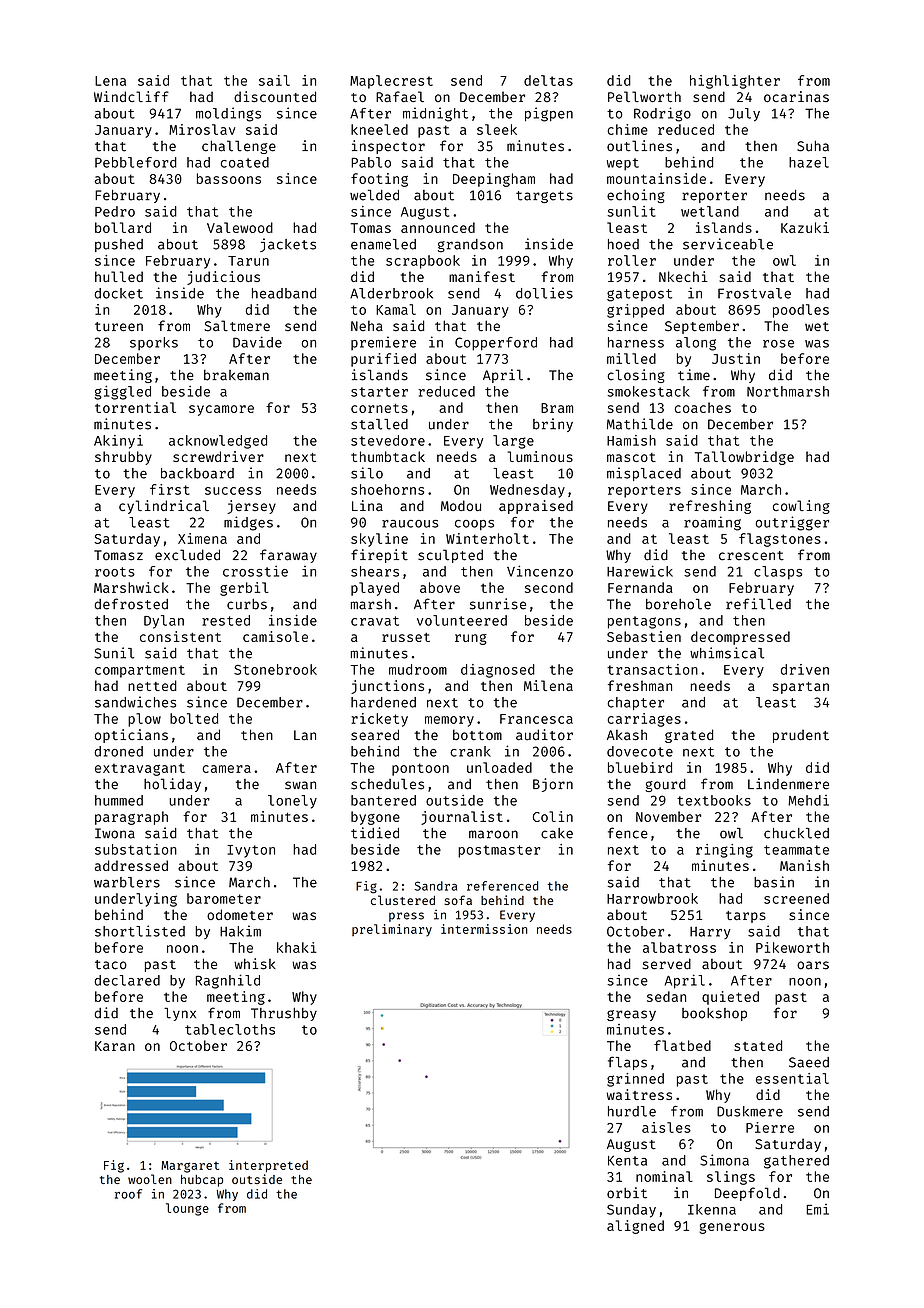 This screenshot has height=1308, width=924. Describe the element at coordinates (128, 1194) in the screenshot. I see `roof` at that location.
